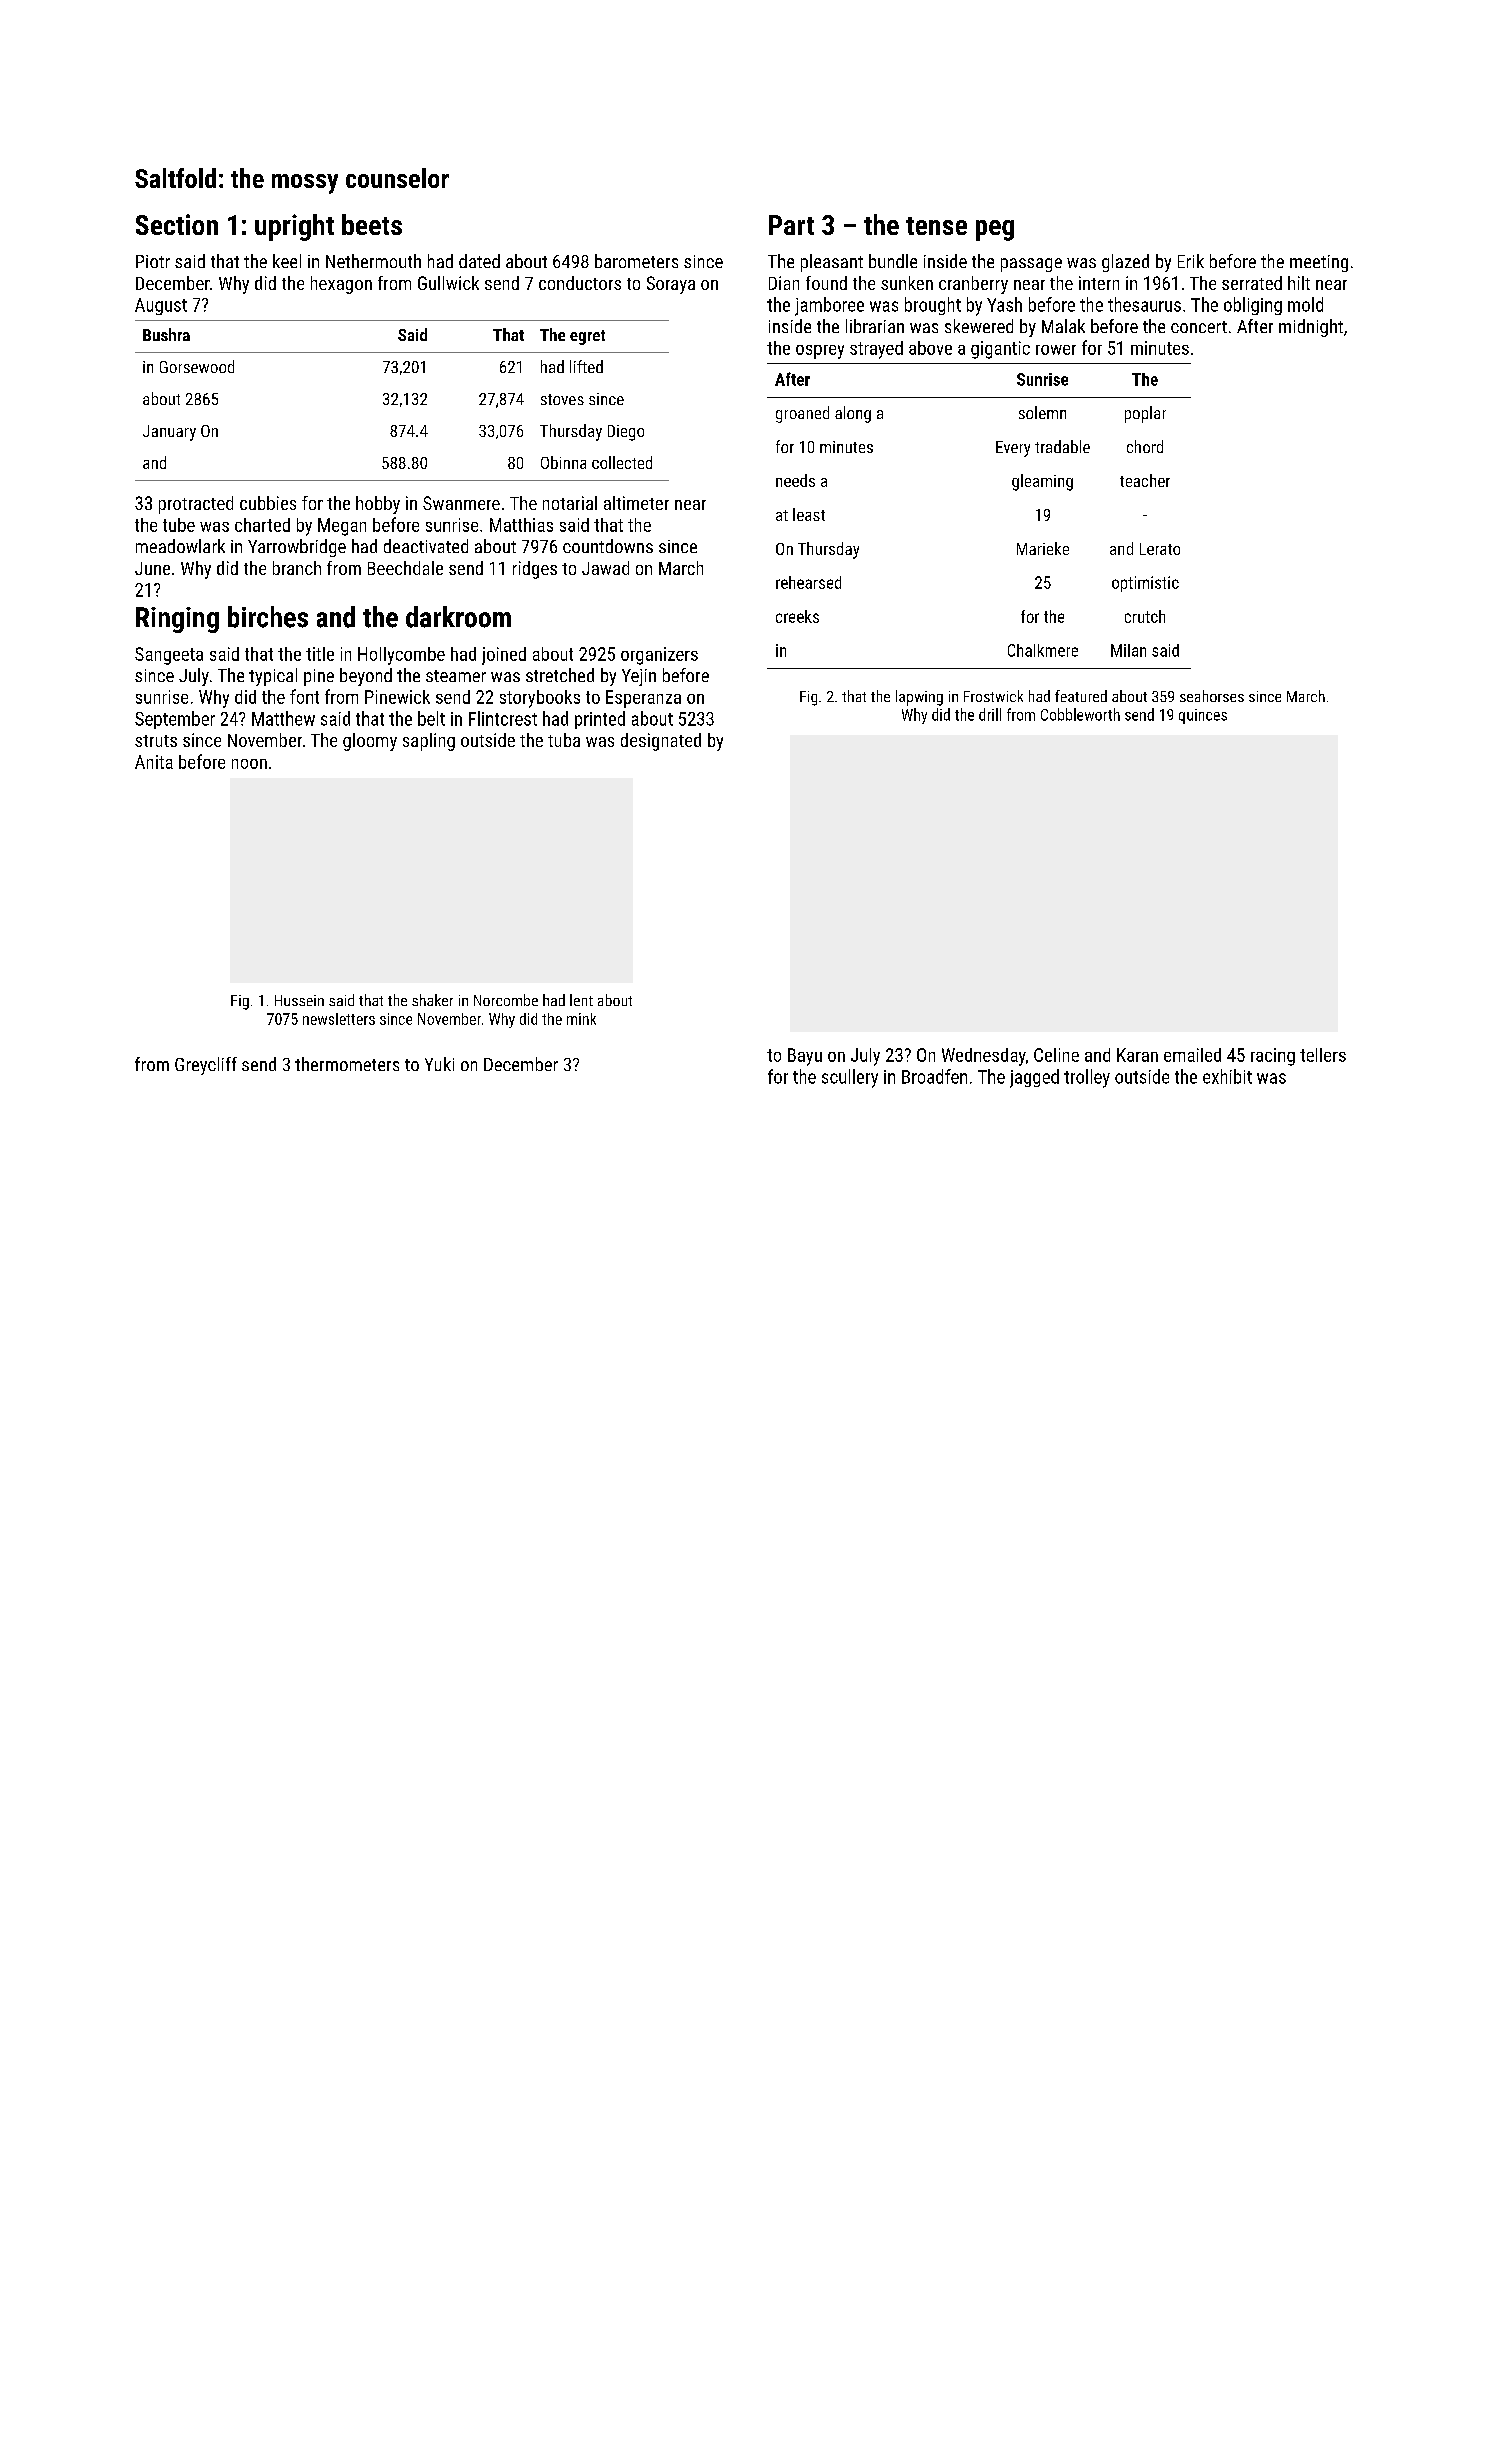 The height and width of the screenshot is (2464, 1496). I want to click on Section, so click(177, 224).
